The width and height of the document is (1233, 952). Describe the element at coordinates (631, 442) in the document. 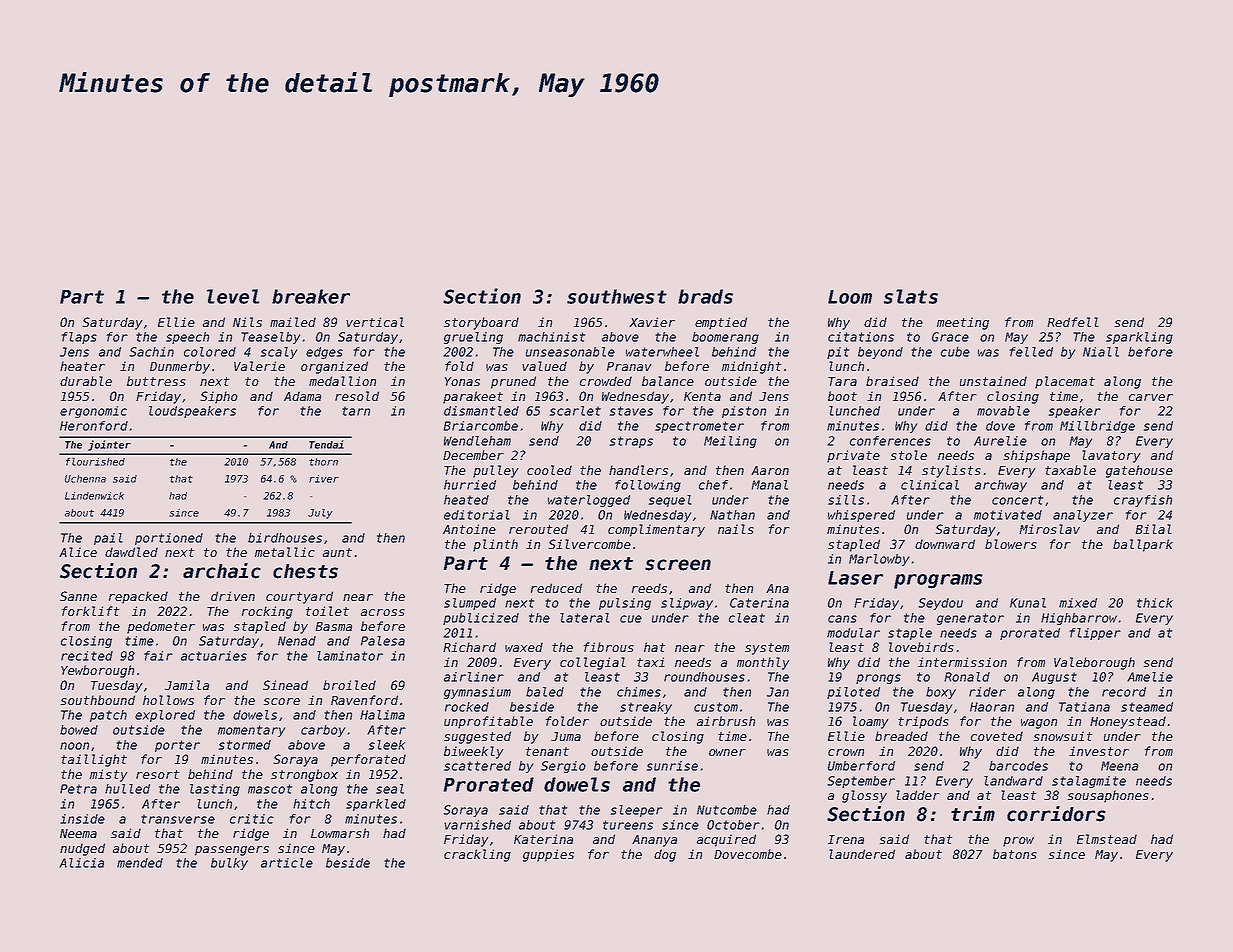

I see `straps` at that location.
